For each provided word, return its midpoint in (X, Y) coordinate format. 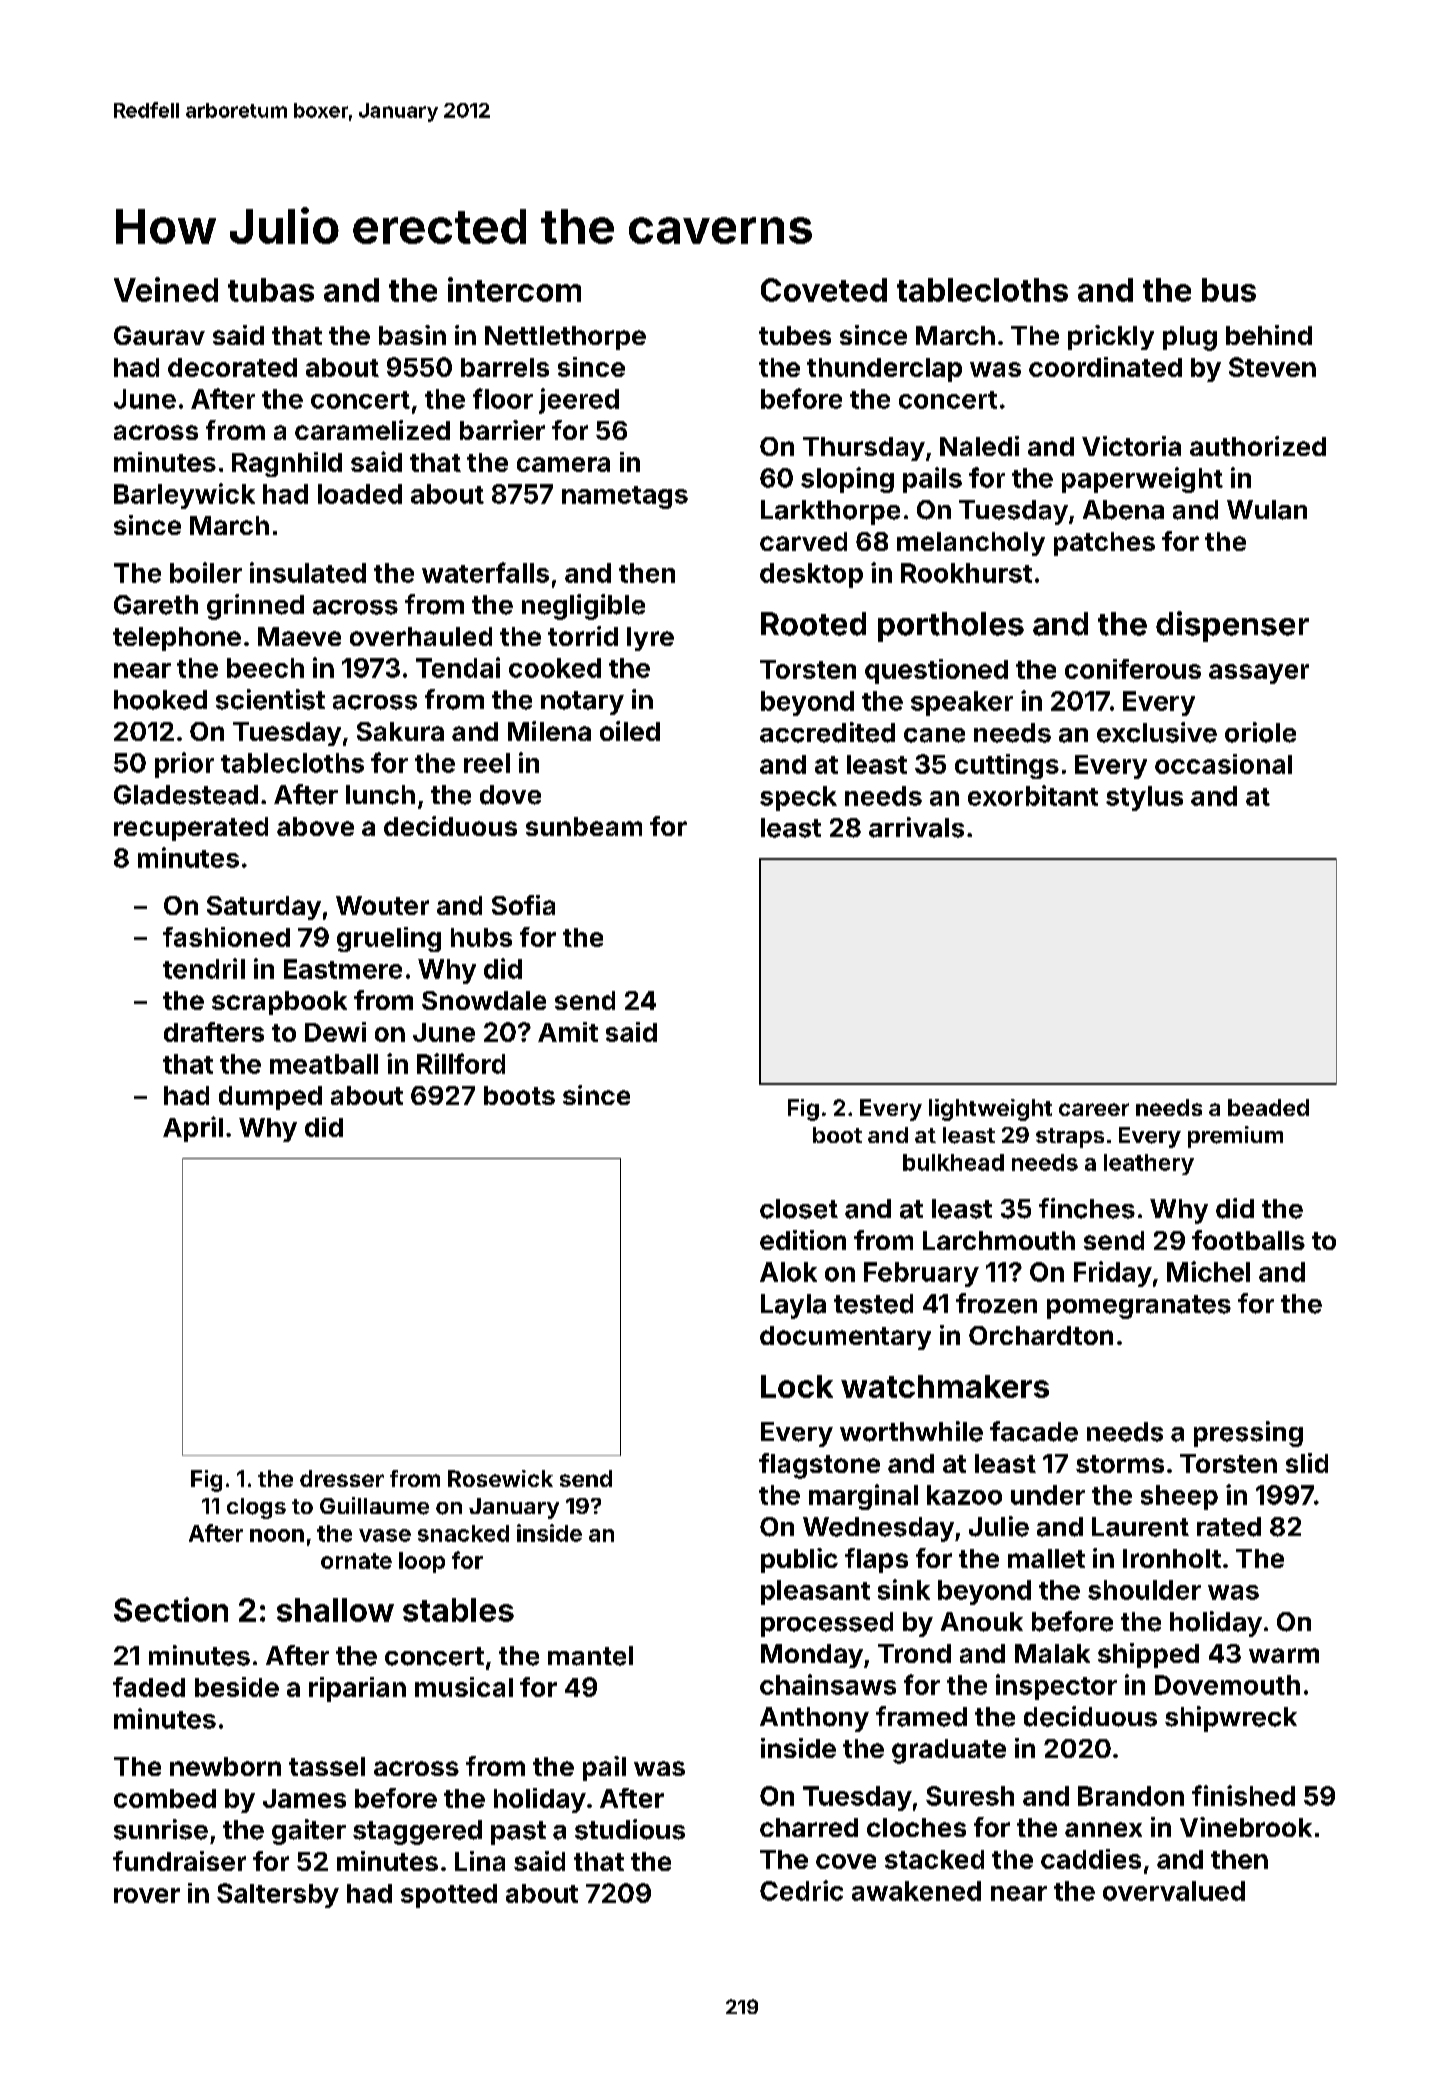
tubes (795, 335)
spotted (449, 1896)
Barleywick (184, 496)
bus (1229, 290)
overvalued (1174, 1891)
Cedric (801, 1890)
